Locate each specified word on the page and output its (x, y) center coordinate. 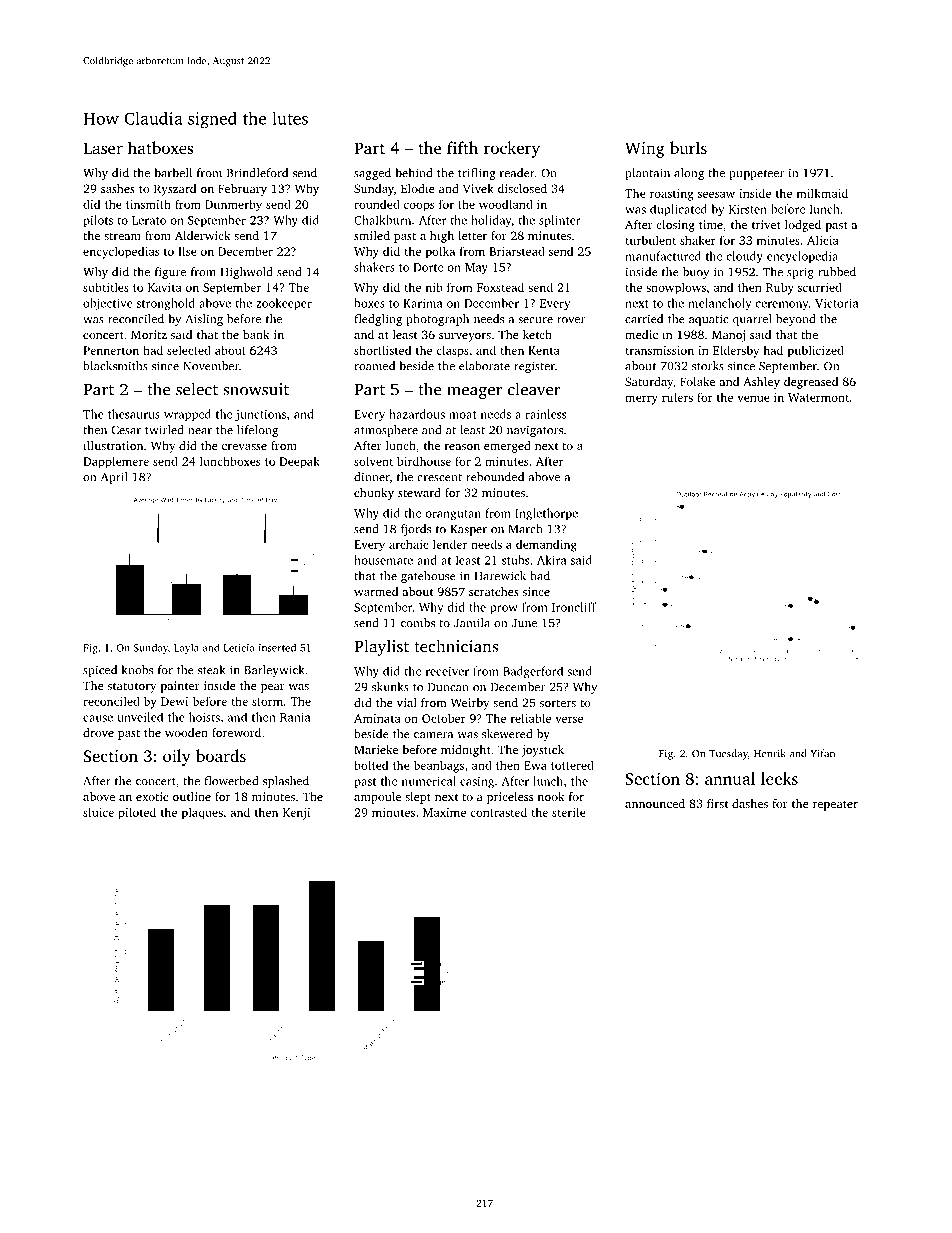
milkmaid (822, 193)
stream (122, 236)
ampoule (377, 798)
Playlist (381, 647)
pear (273, 688)
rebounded (495, 477)
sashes (118, 188)
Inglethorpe (546, 514)
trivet (766, 224)
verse (569, 719)
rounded (377, 204)
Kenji (296, 814)
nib (434, 287)
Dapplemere (116, 462)
